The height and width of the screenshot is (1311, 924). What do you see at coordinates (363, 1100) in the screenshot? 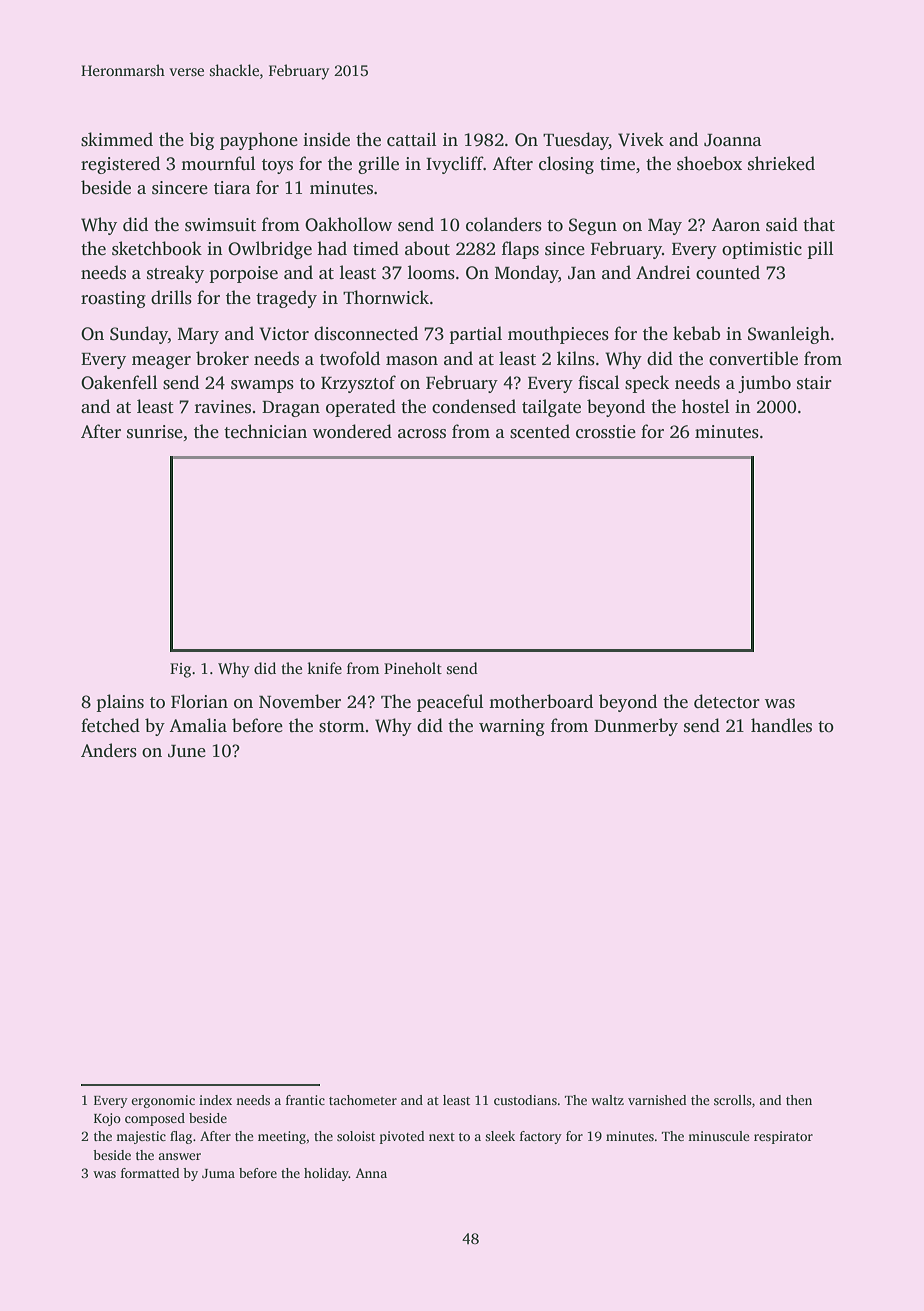
I see `tachometer` at bounding box center [363, 1100].
